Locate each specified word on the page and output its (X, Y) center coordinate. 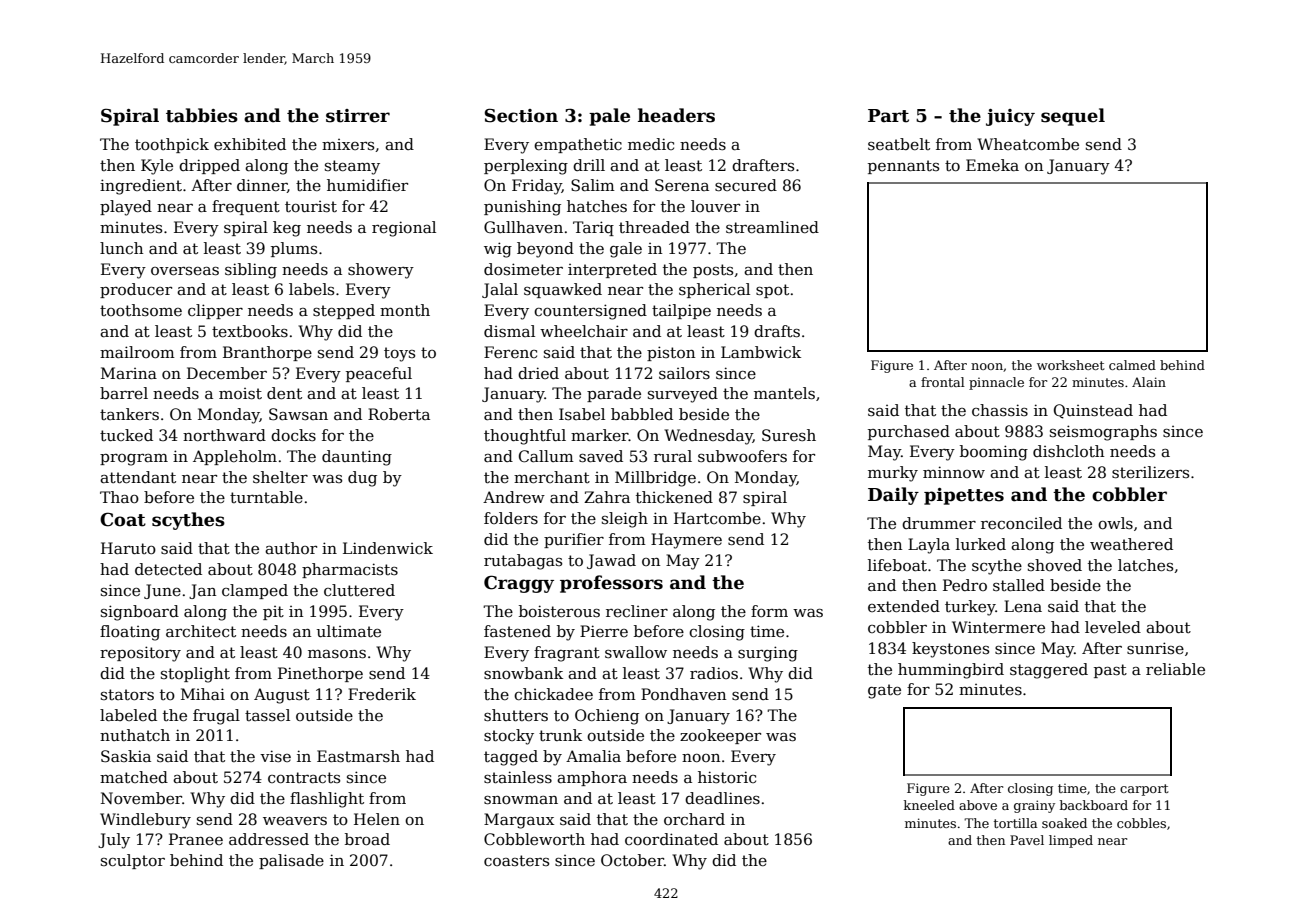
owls (1115, 523)
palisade (291, 861)
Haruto (128, 548)
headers (676, 115)
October (632, 860)
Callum (546, 456)
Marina (129, 373)
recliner (637, 611)
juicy (1010, 117)
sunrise (1155, 648)
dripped (209, 166)
